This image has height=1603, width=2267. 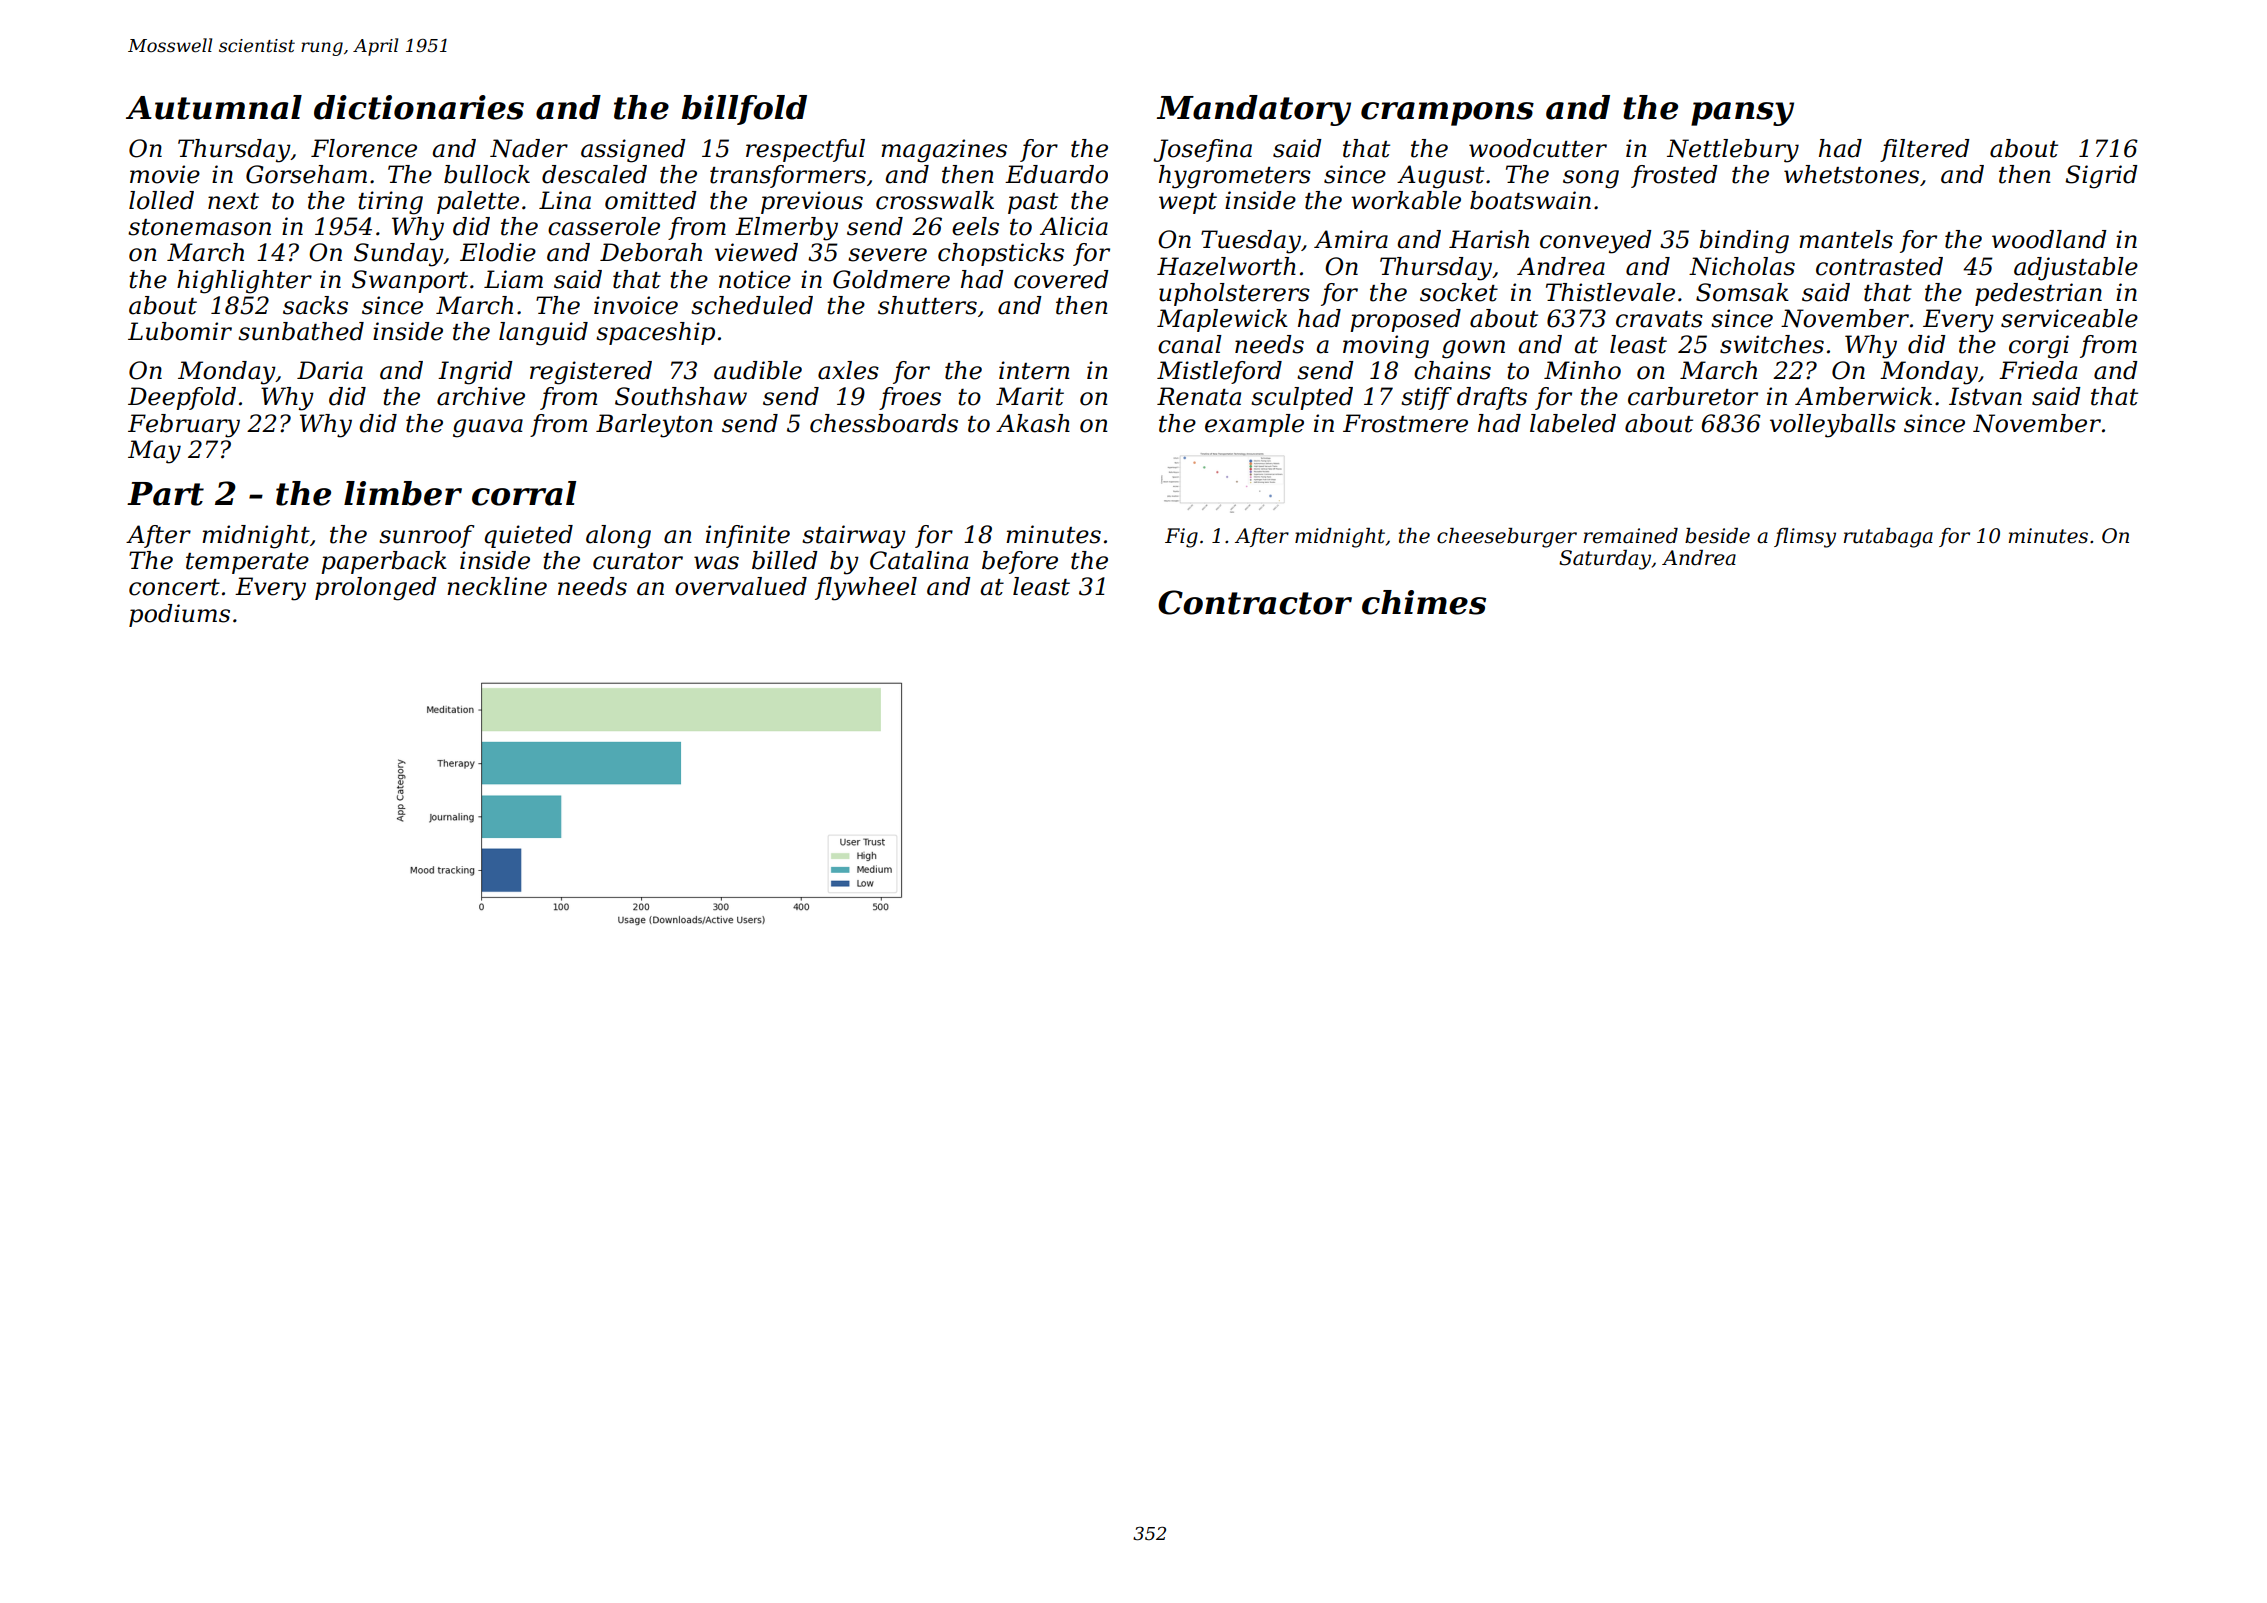 I want to click on Amira, so click(x=1351, y=239).
